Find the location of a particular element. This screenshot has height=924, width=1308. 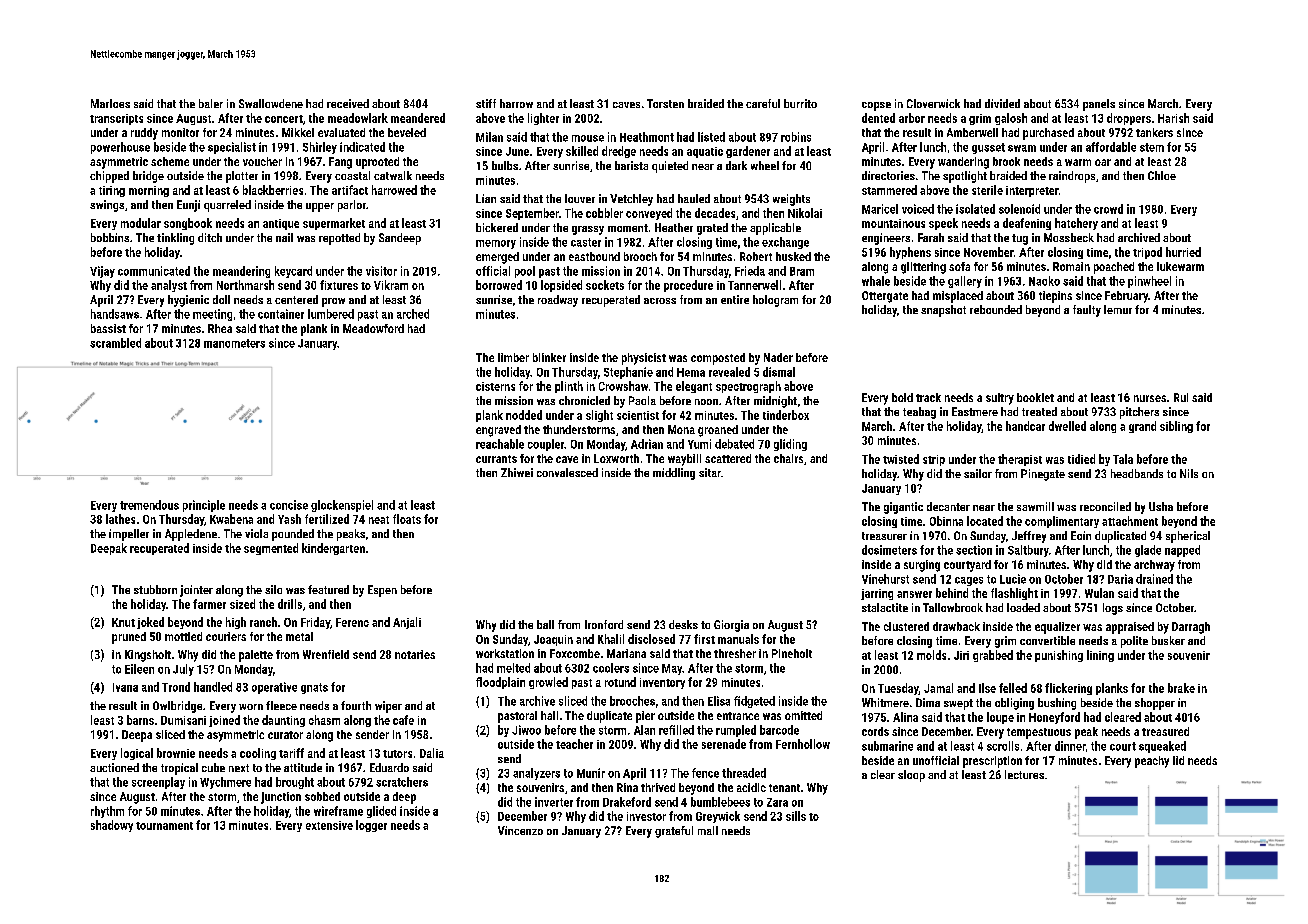

extensive is located at coordinates (329, 825).
